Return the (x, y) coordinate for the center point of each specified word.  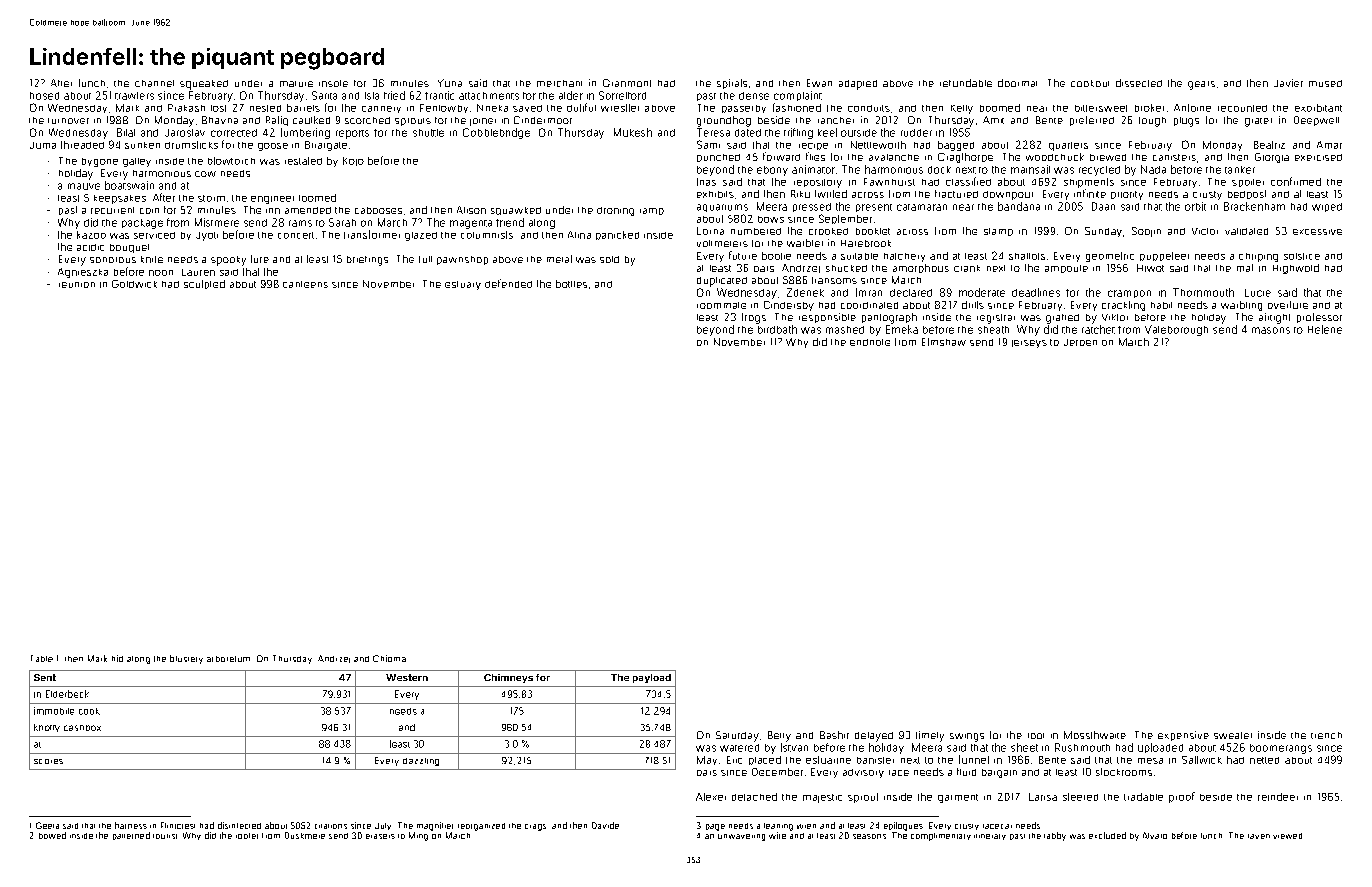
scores (48, 761)
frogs (754, 318)
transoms (834, 280)
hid (117, 658)
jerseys (1029, 344)
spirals (732, 84)
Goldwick (134, 284)
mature (296, 84)
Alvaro (1155, 835)
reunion (77, 285)
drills (973, 305)
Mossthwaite (1095, 735)
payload (652, 678)
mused (1325, 83)
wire (777, 835)
